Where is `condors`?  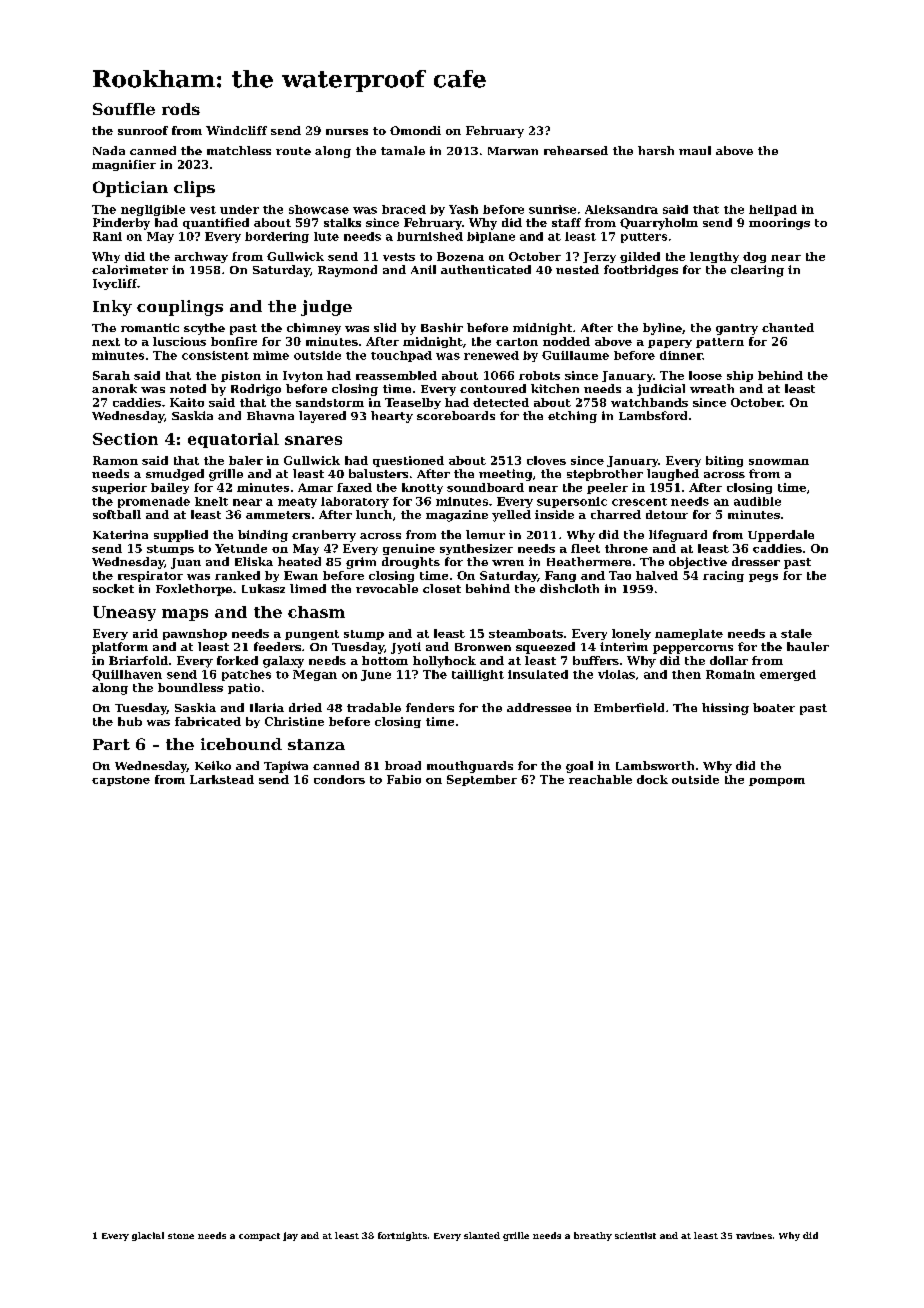 condors is located at coordinates (339, 779).
